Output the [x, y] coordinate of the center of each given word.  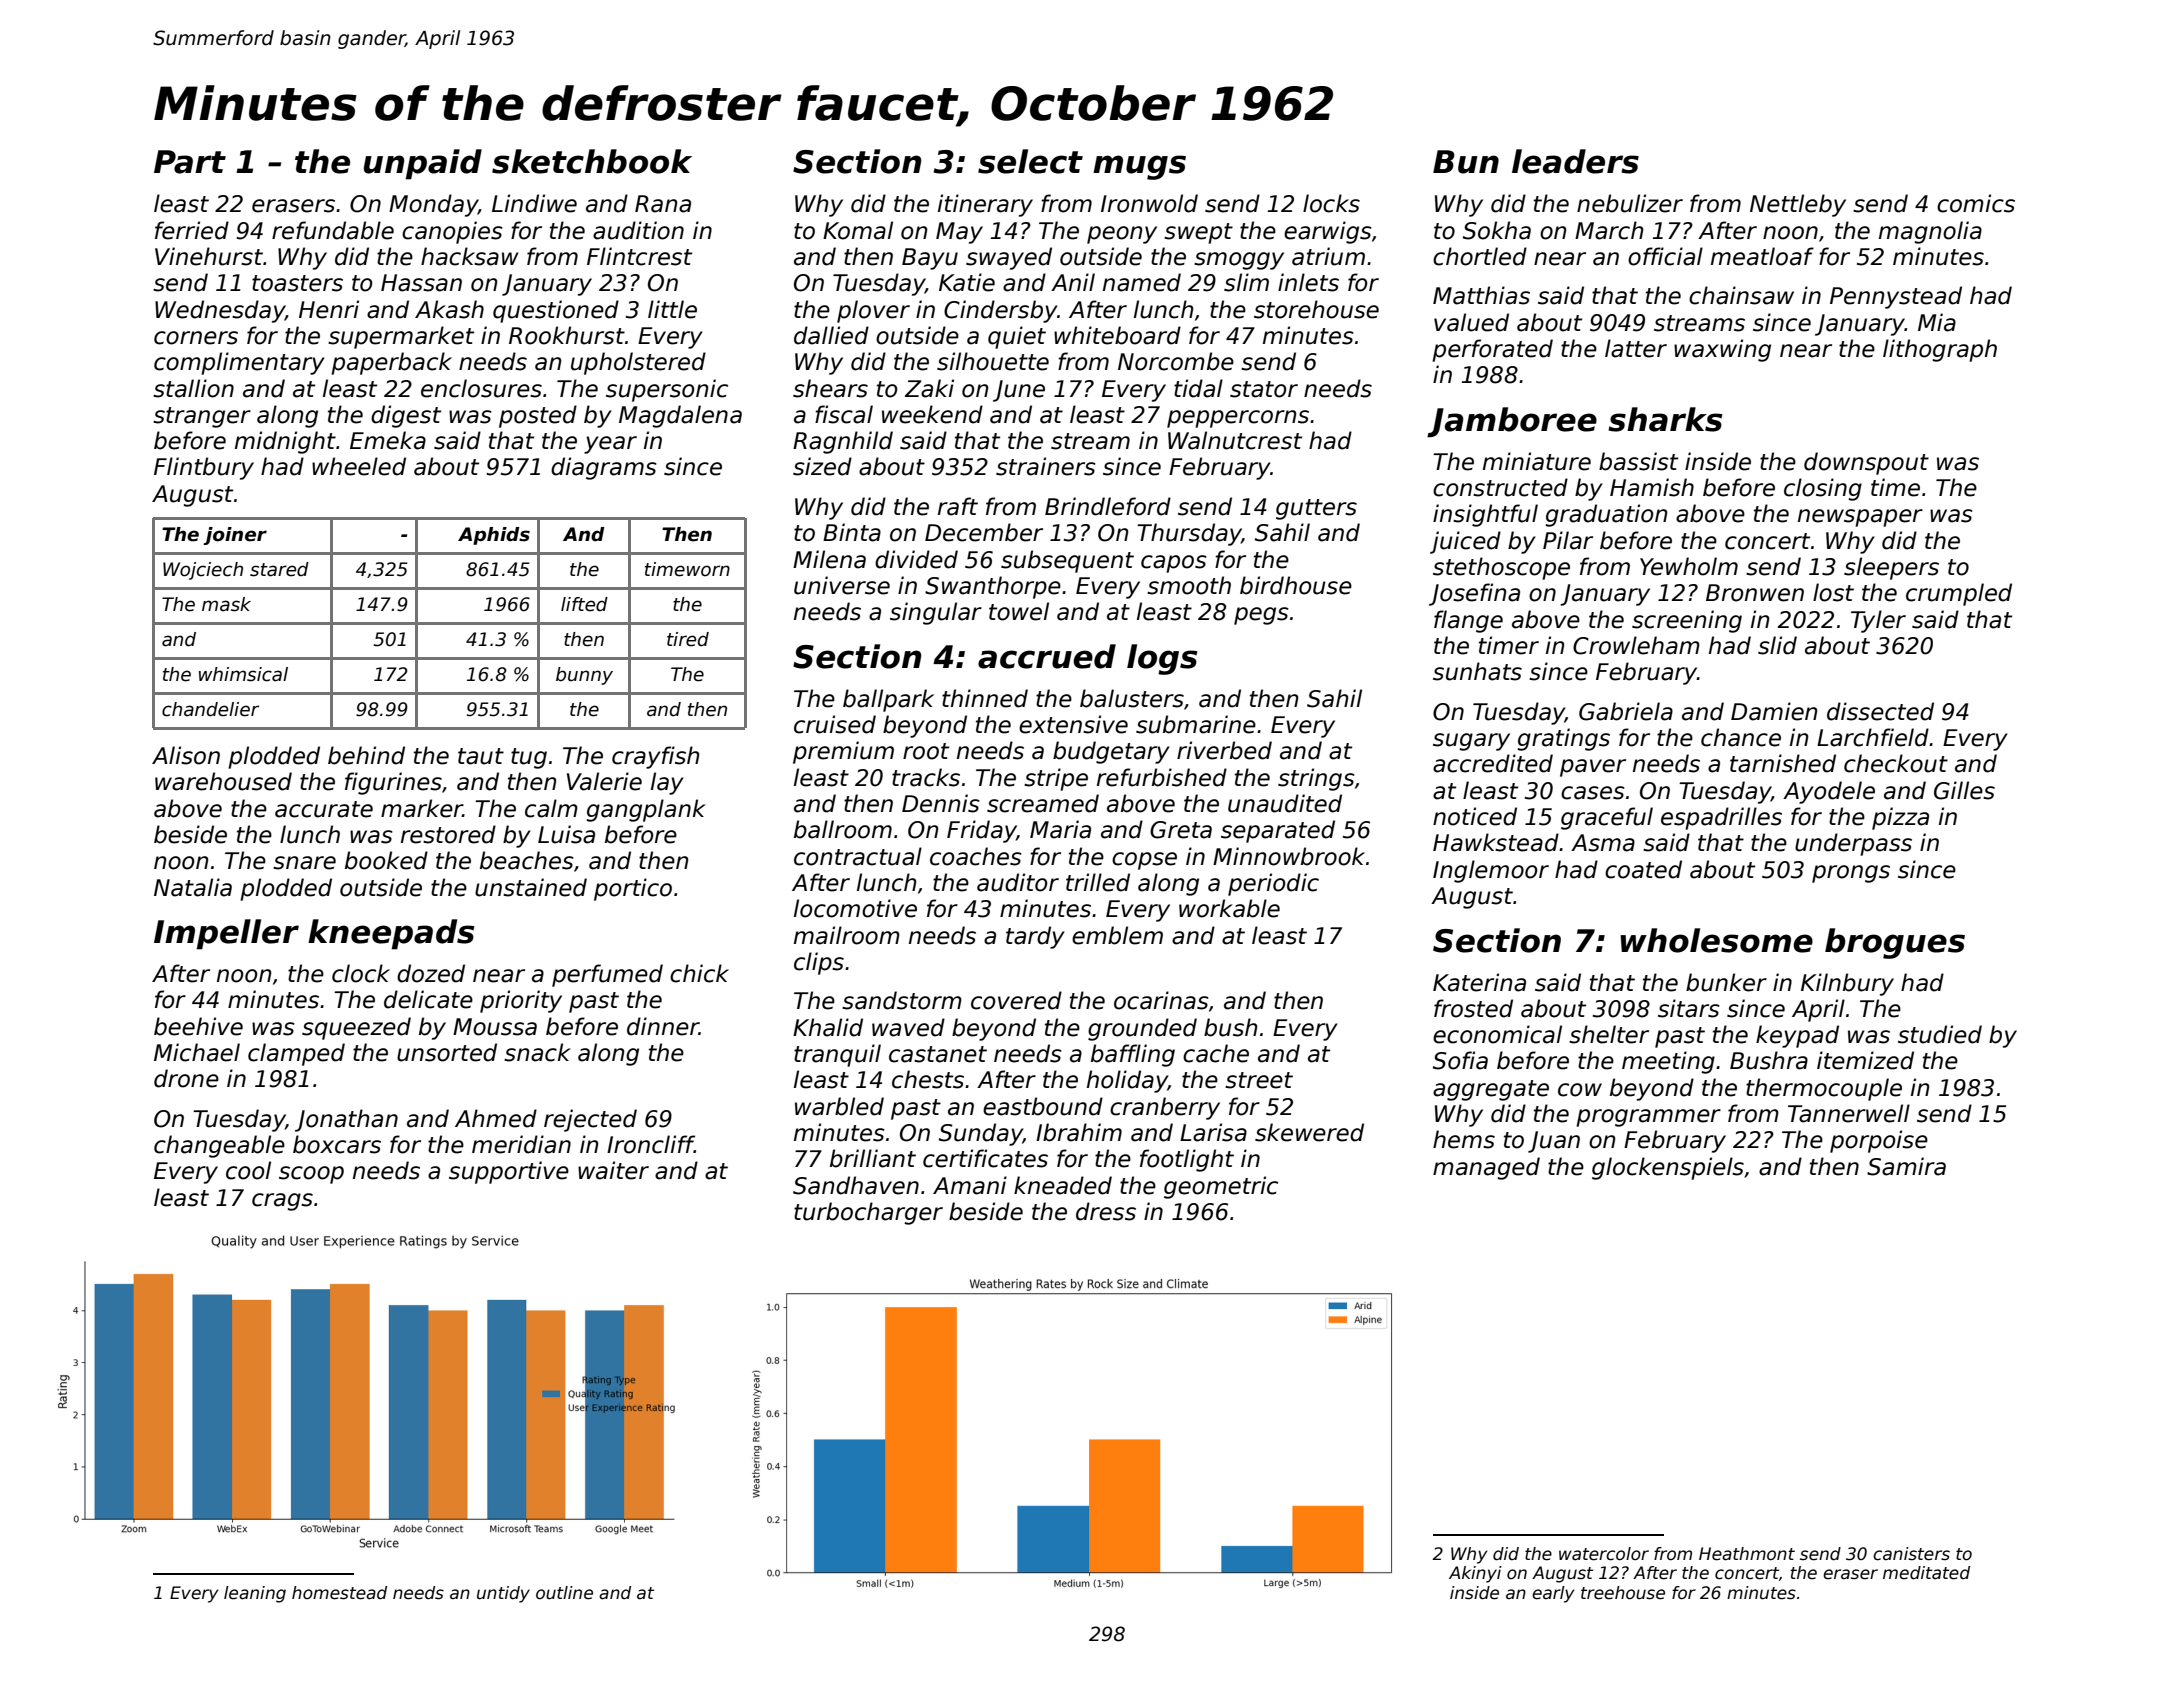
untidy [503, 1594]
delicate [428, 999]
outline [564, 1593]
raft [958, 506]
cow [1580, 1090]
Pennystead [1896, 297]
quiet [1017, 337]
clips [819, 963]
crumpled [1959, 594]
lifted [584, 604]
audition [638, 230]
